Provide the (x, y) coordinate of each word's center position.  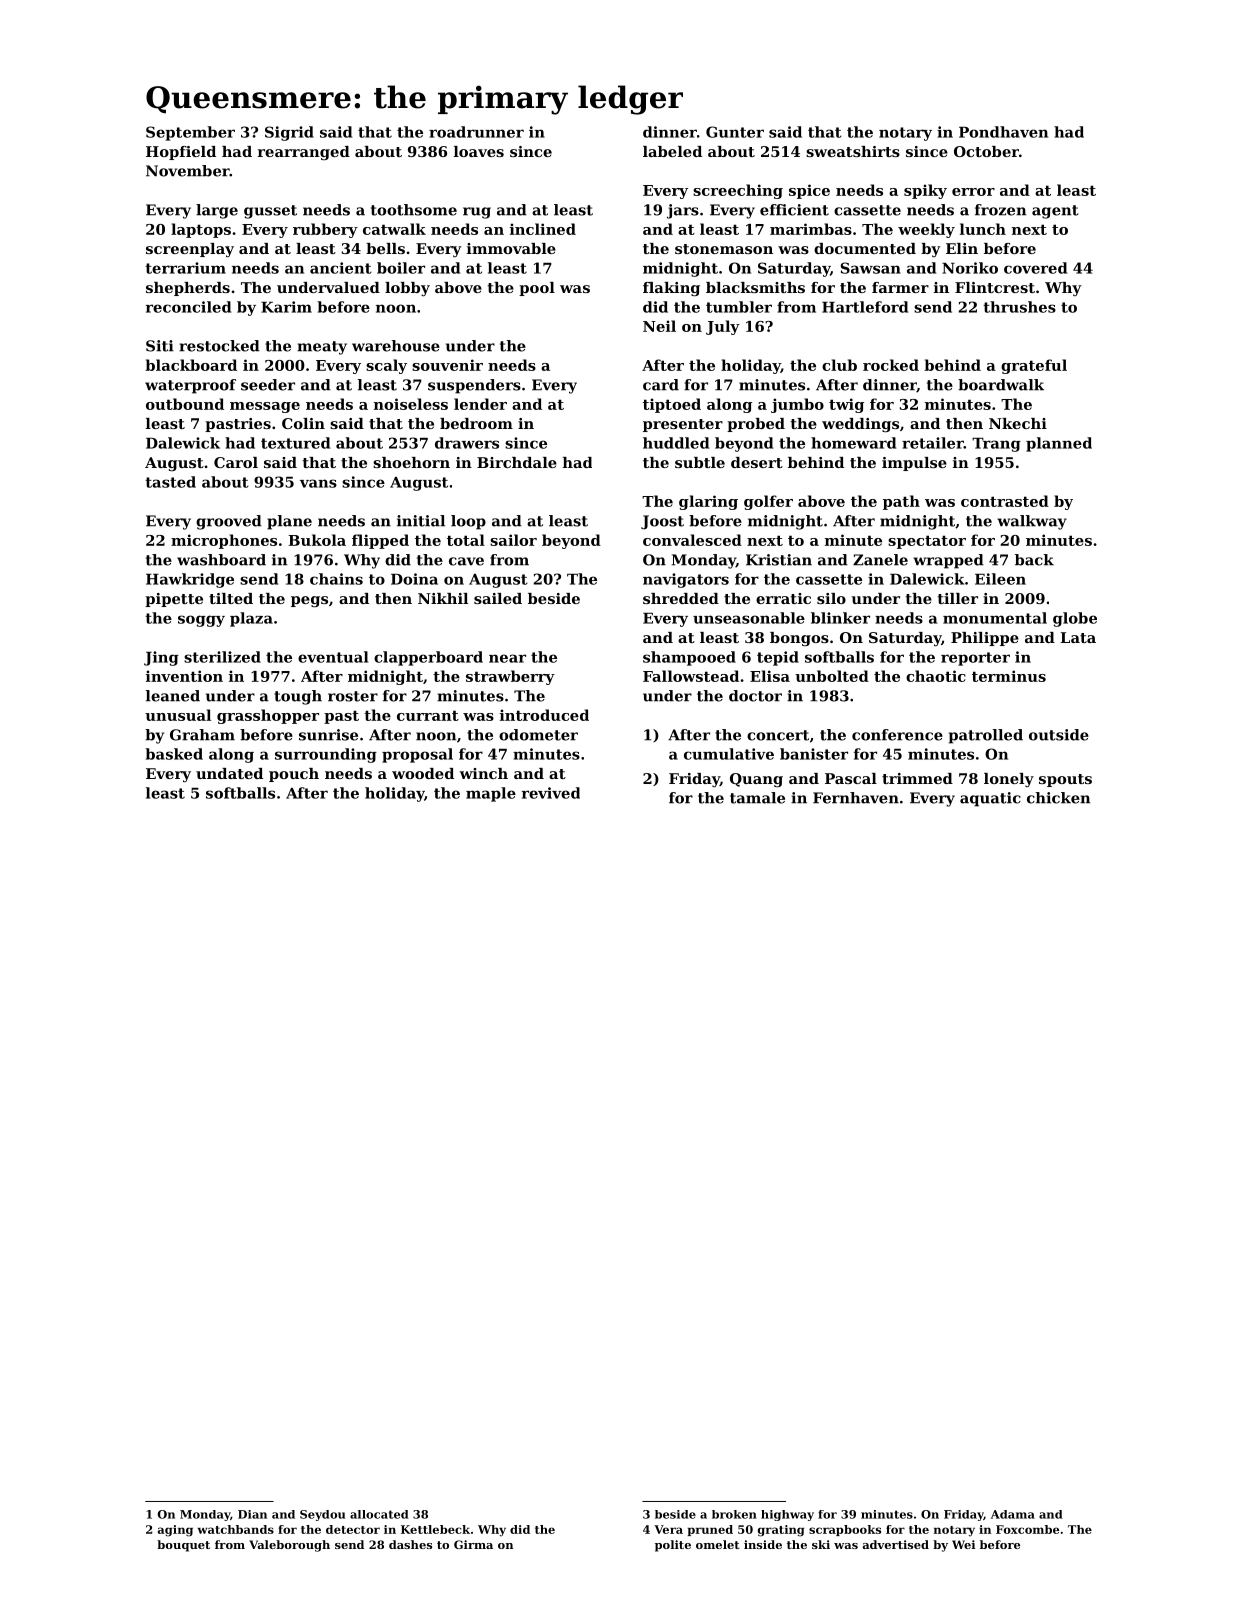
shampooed (689, 658)
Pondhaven (1003, 132)
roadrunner (476, 132)
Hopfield (181, 153)
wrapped (948, 561)
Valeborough (289, 1546)
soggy (201, 621)
